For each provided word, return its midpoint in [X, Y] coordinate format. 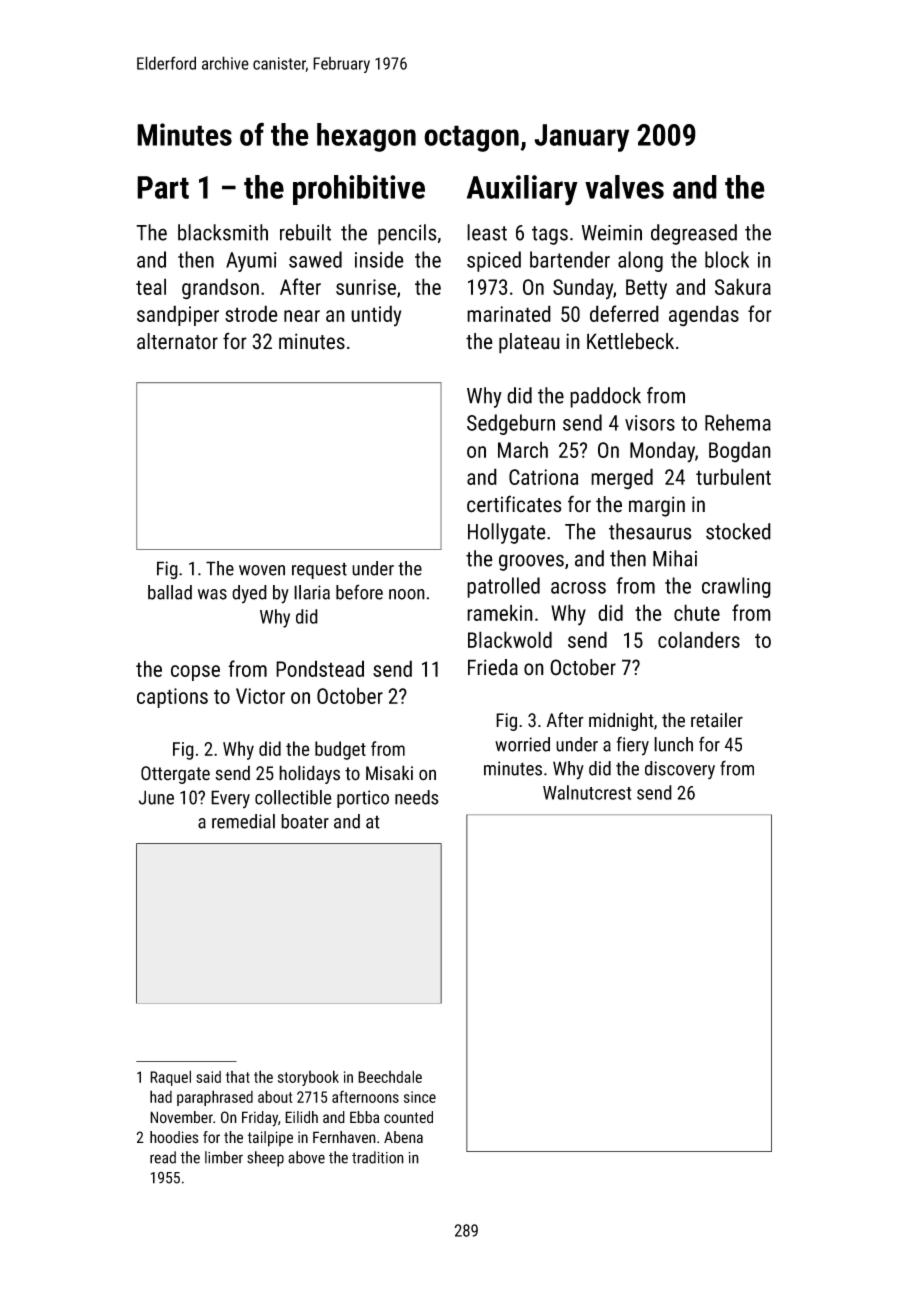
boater [305, 821]
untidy [376, 316]
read [163, 1157]
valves [624, 187]
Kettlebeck [630, 341]
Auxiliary [522, 190]
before [359, 592]
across [578, 588]
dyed [249, 594]
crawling [736, 587]
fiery [633, 746]
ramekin [500, 612]
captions [172, 698]
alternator [177, 341]
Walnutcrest [587, 792]
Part [163, 187]
